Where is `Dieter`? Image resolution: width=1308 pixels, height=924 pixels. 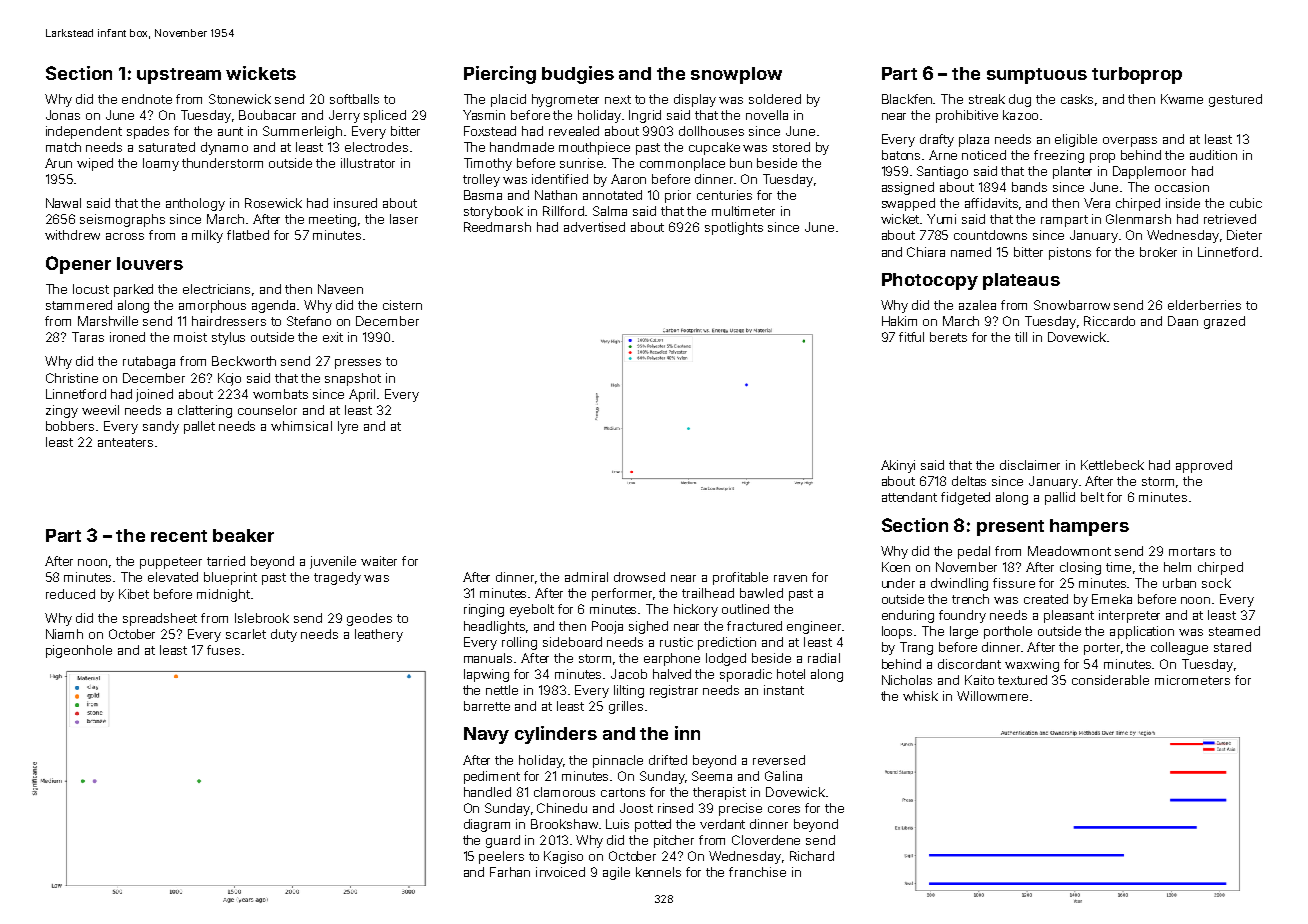
Dieter is located at coordinates (1244, 235).
